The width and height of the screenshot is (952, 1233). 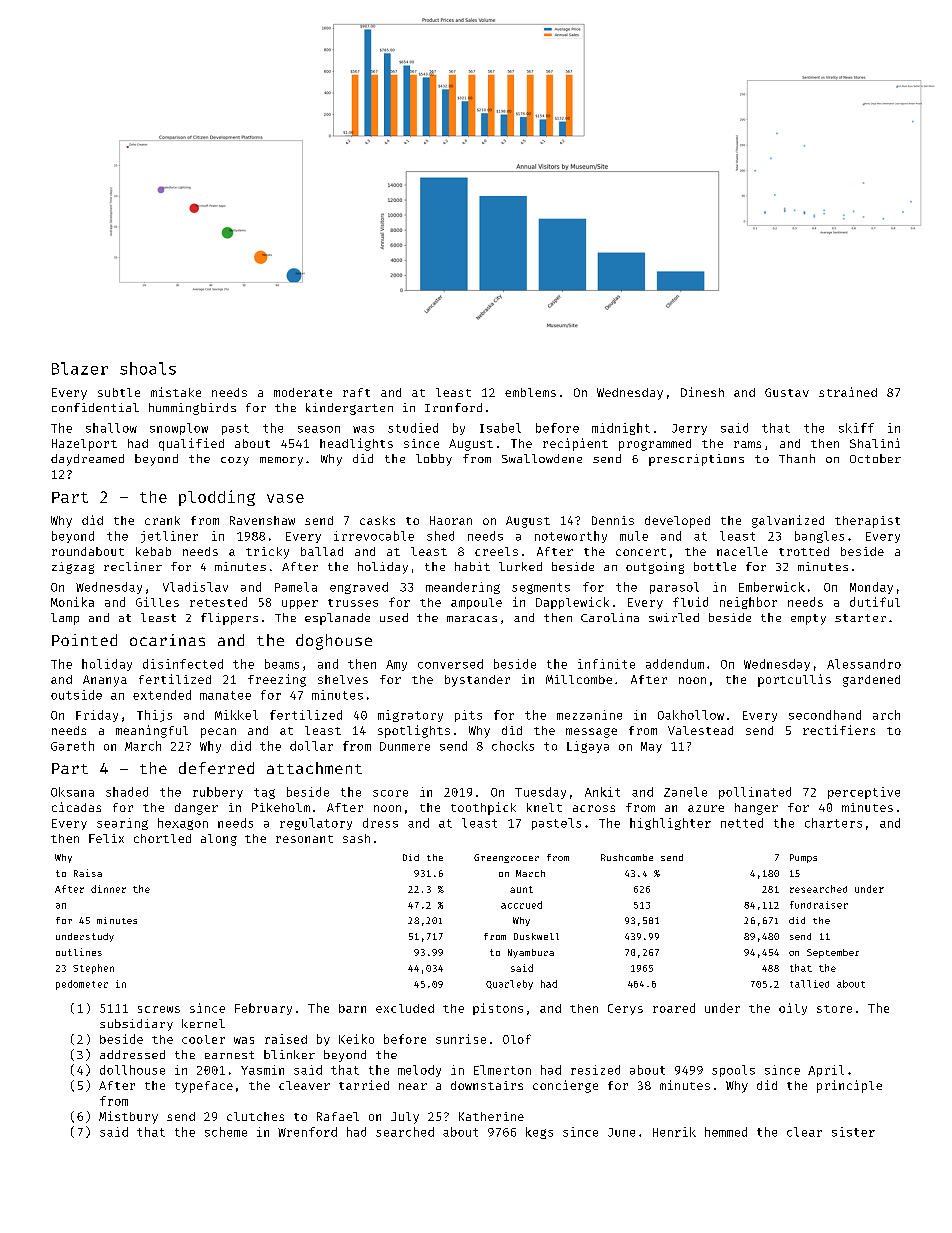 What do you see at coordinates (521, 905) in the screenshot?
I see `accrued` at bounding box center [521, 905].
